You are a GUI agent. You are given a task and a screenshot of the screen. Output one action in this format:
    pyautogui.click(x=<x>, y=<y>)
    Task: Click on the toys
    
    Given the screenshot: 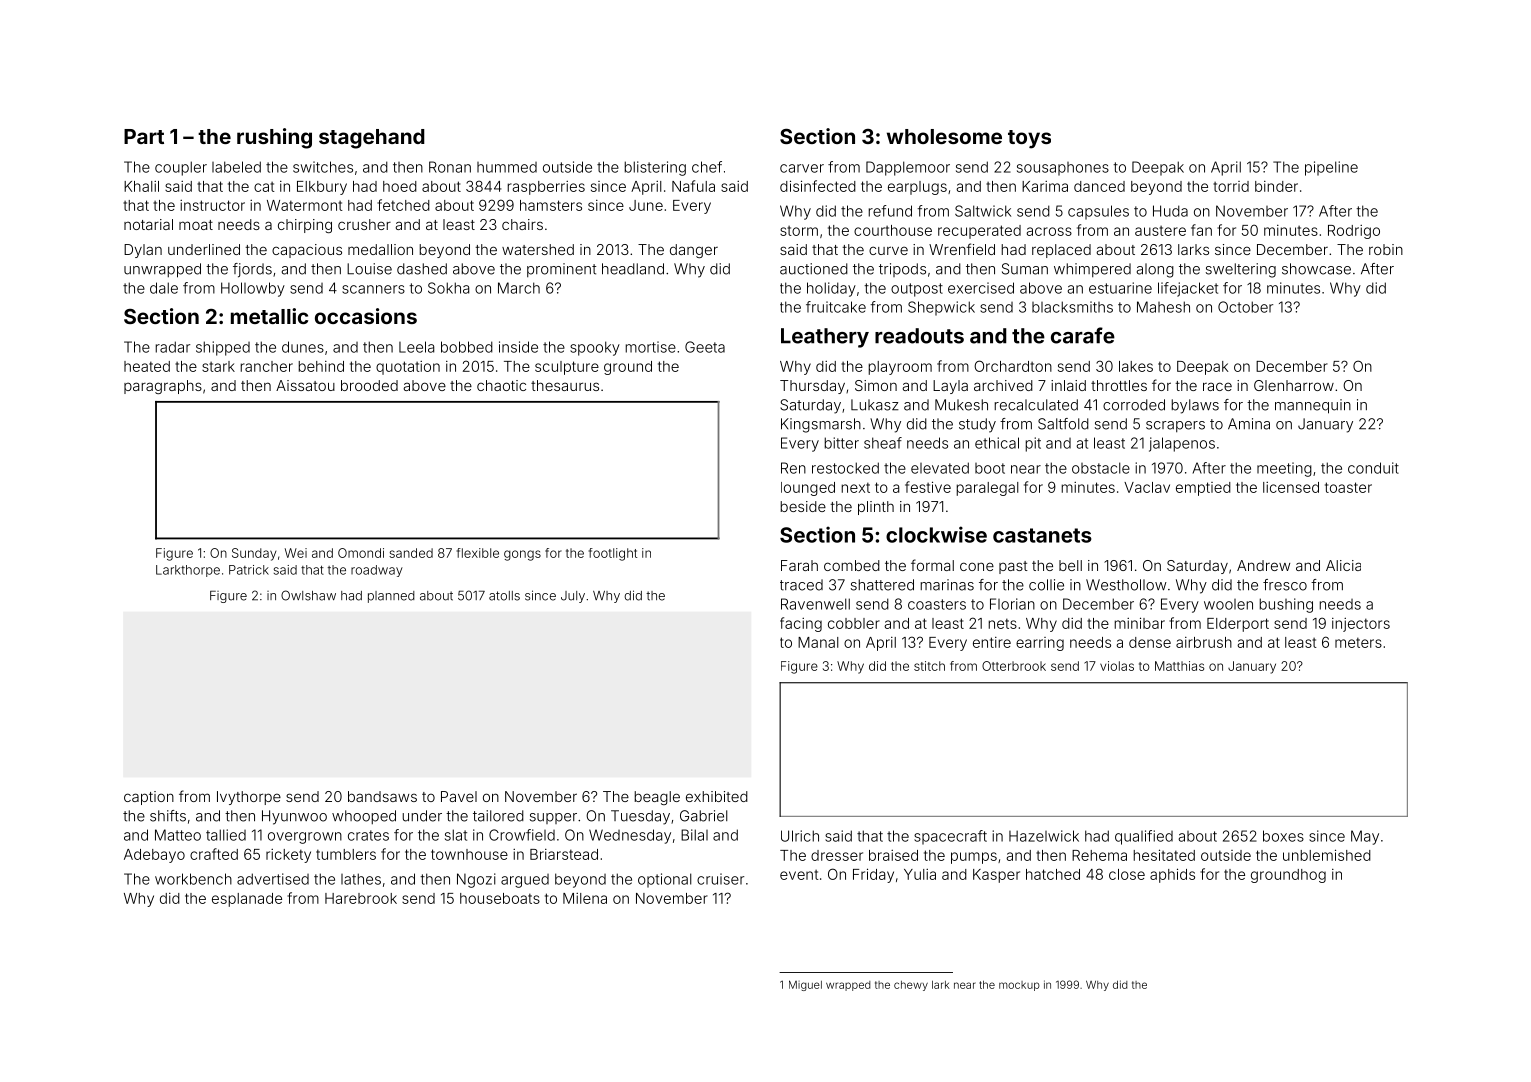 What is the action you would take?
    pyautogui.click(x=1029, y=139)
